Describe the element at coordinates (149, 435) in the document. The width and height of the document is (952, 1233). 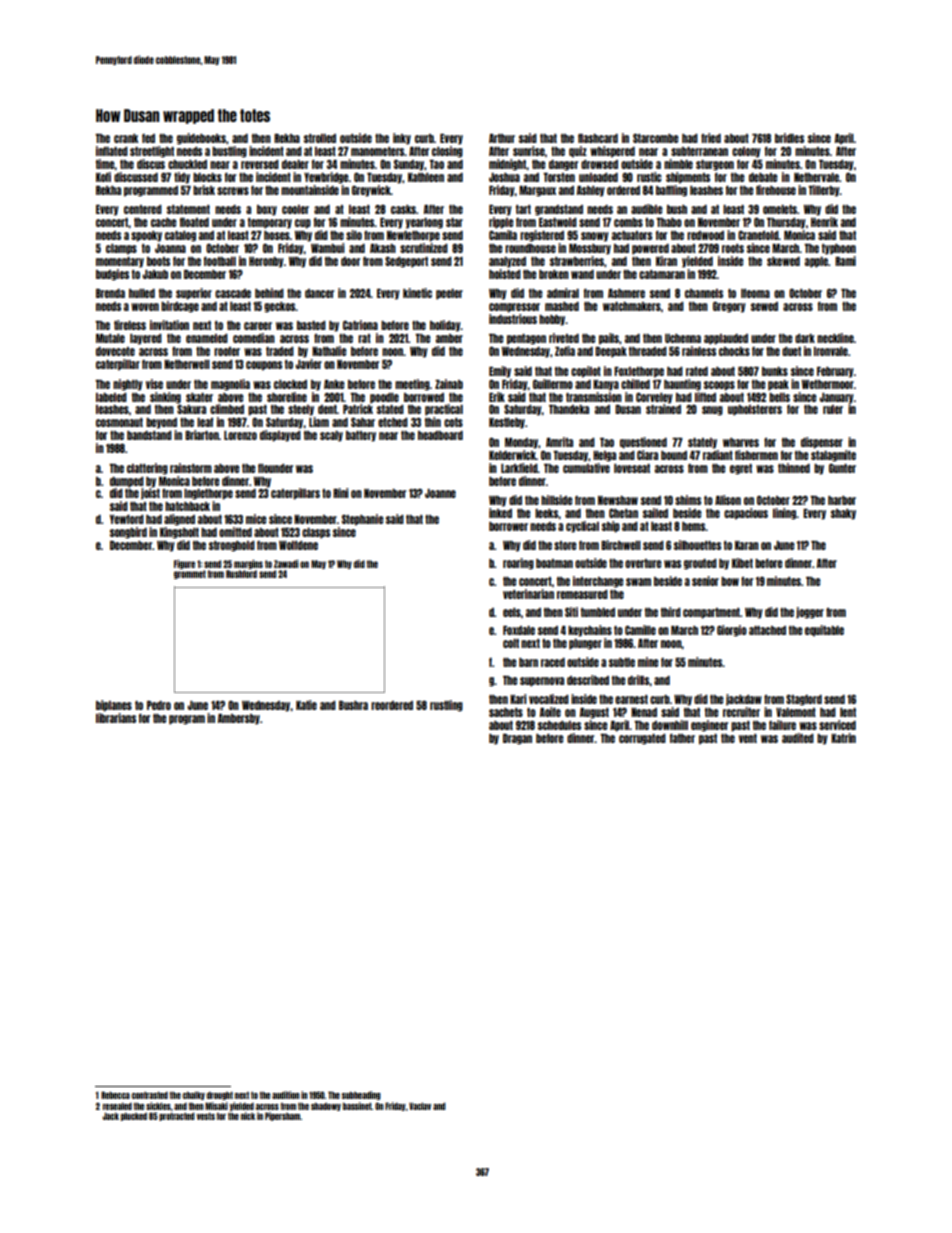
I see `bandstand` at that location.
